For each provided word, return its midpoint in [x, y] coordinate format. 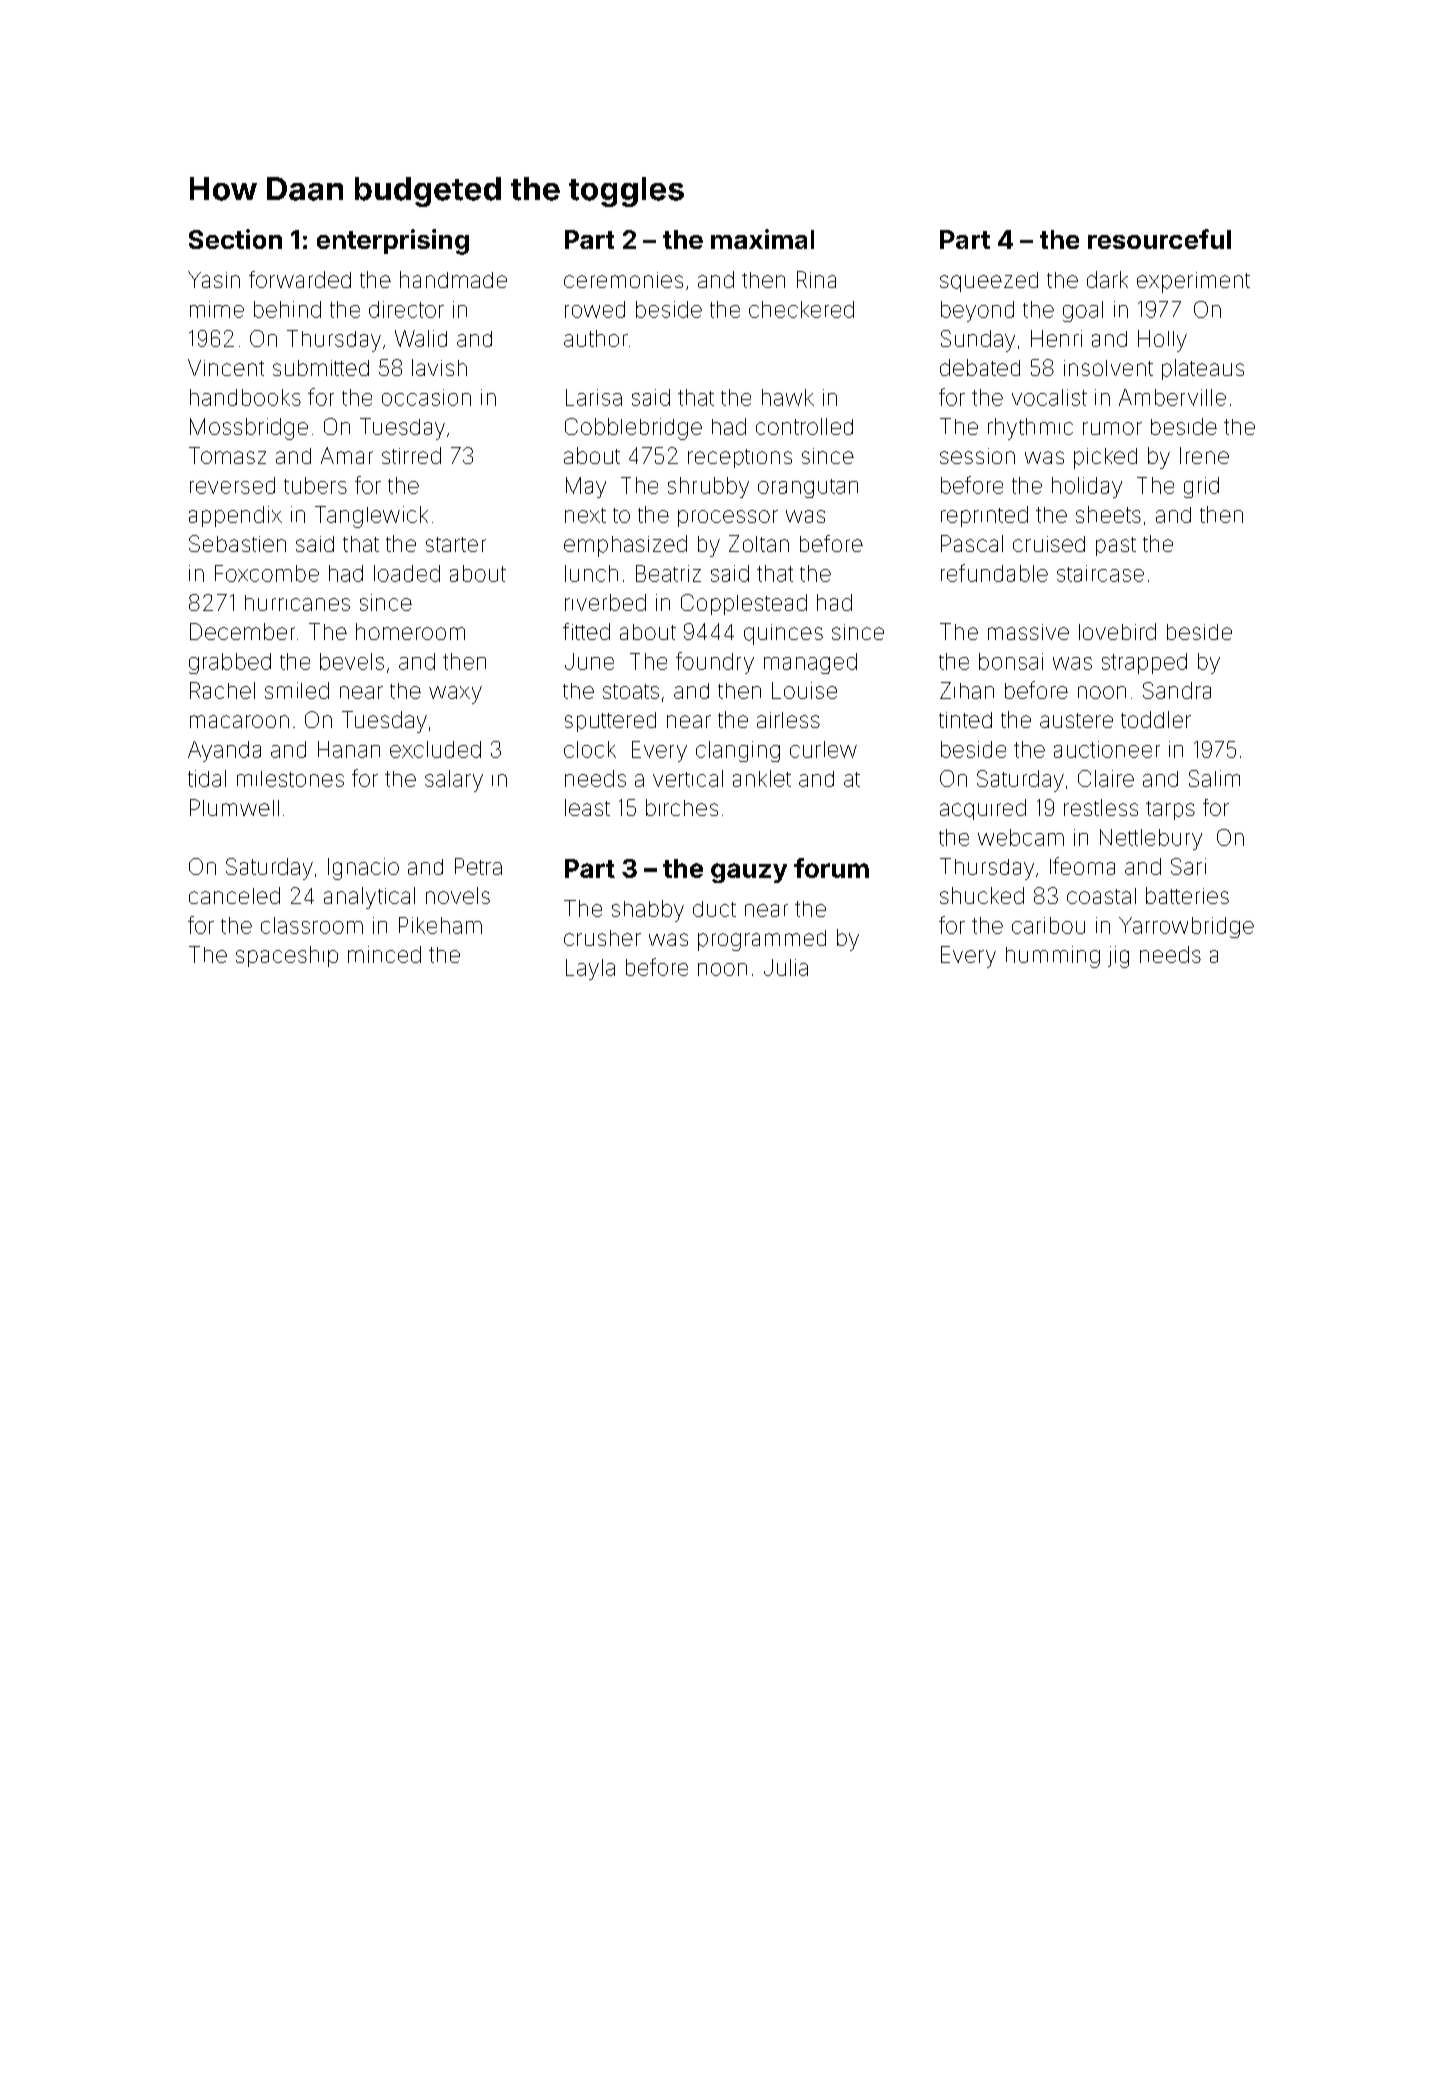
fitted [586, 631]
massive [1028, 632]
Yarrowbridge [1186, 927]
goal [1083, 311]
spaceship [287, 956]
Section [235, 239]
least [587, 807]
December [242, 631]
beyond [977, 311]
